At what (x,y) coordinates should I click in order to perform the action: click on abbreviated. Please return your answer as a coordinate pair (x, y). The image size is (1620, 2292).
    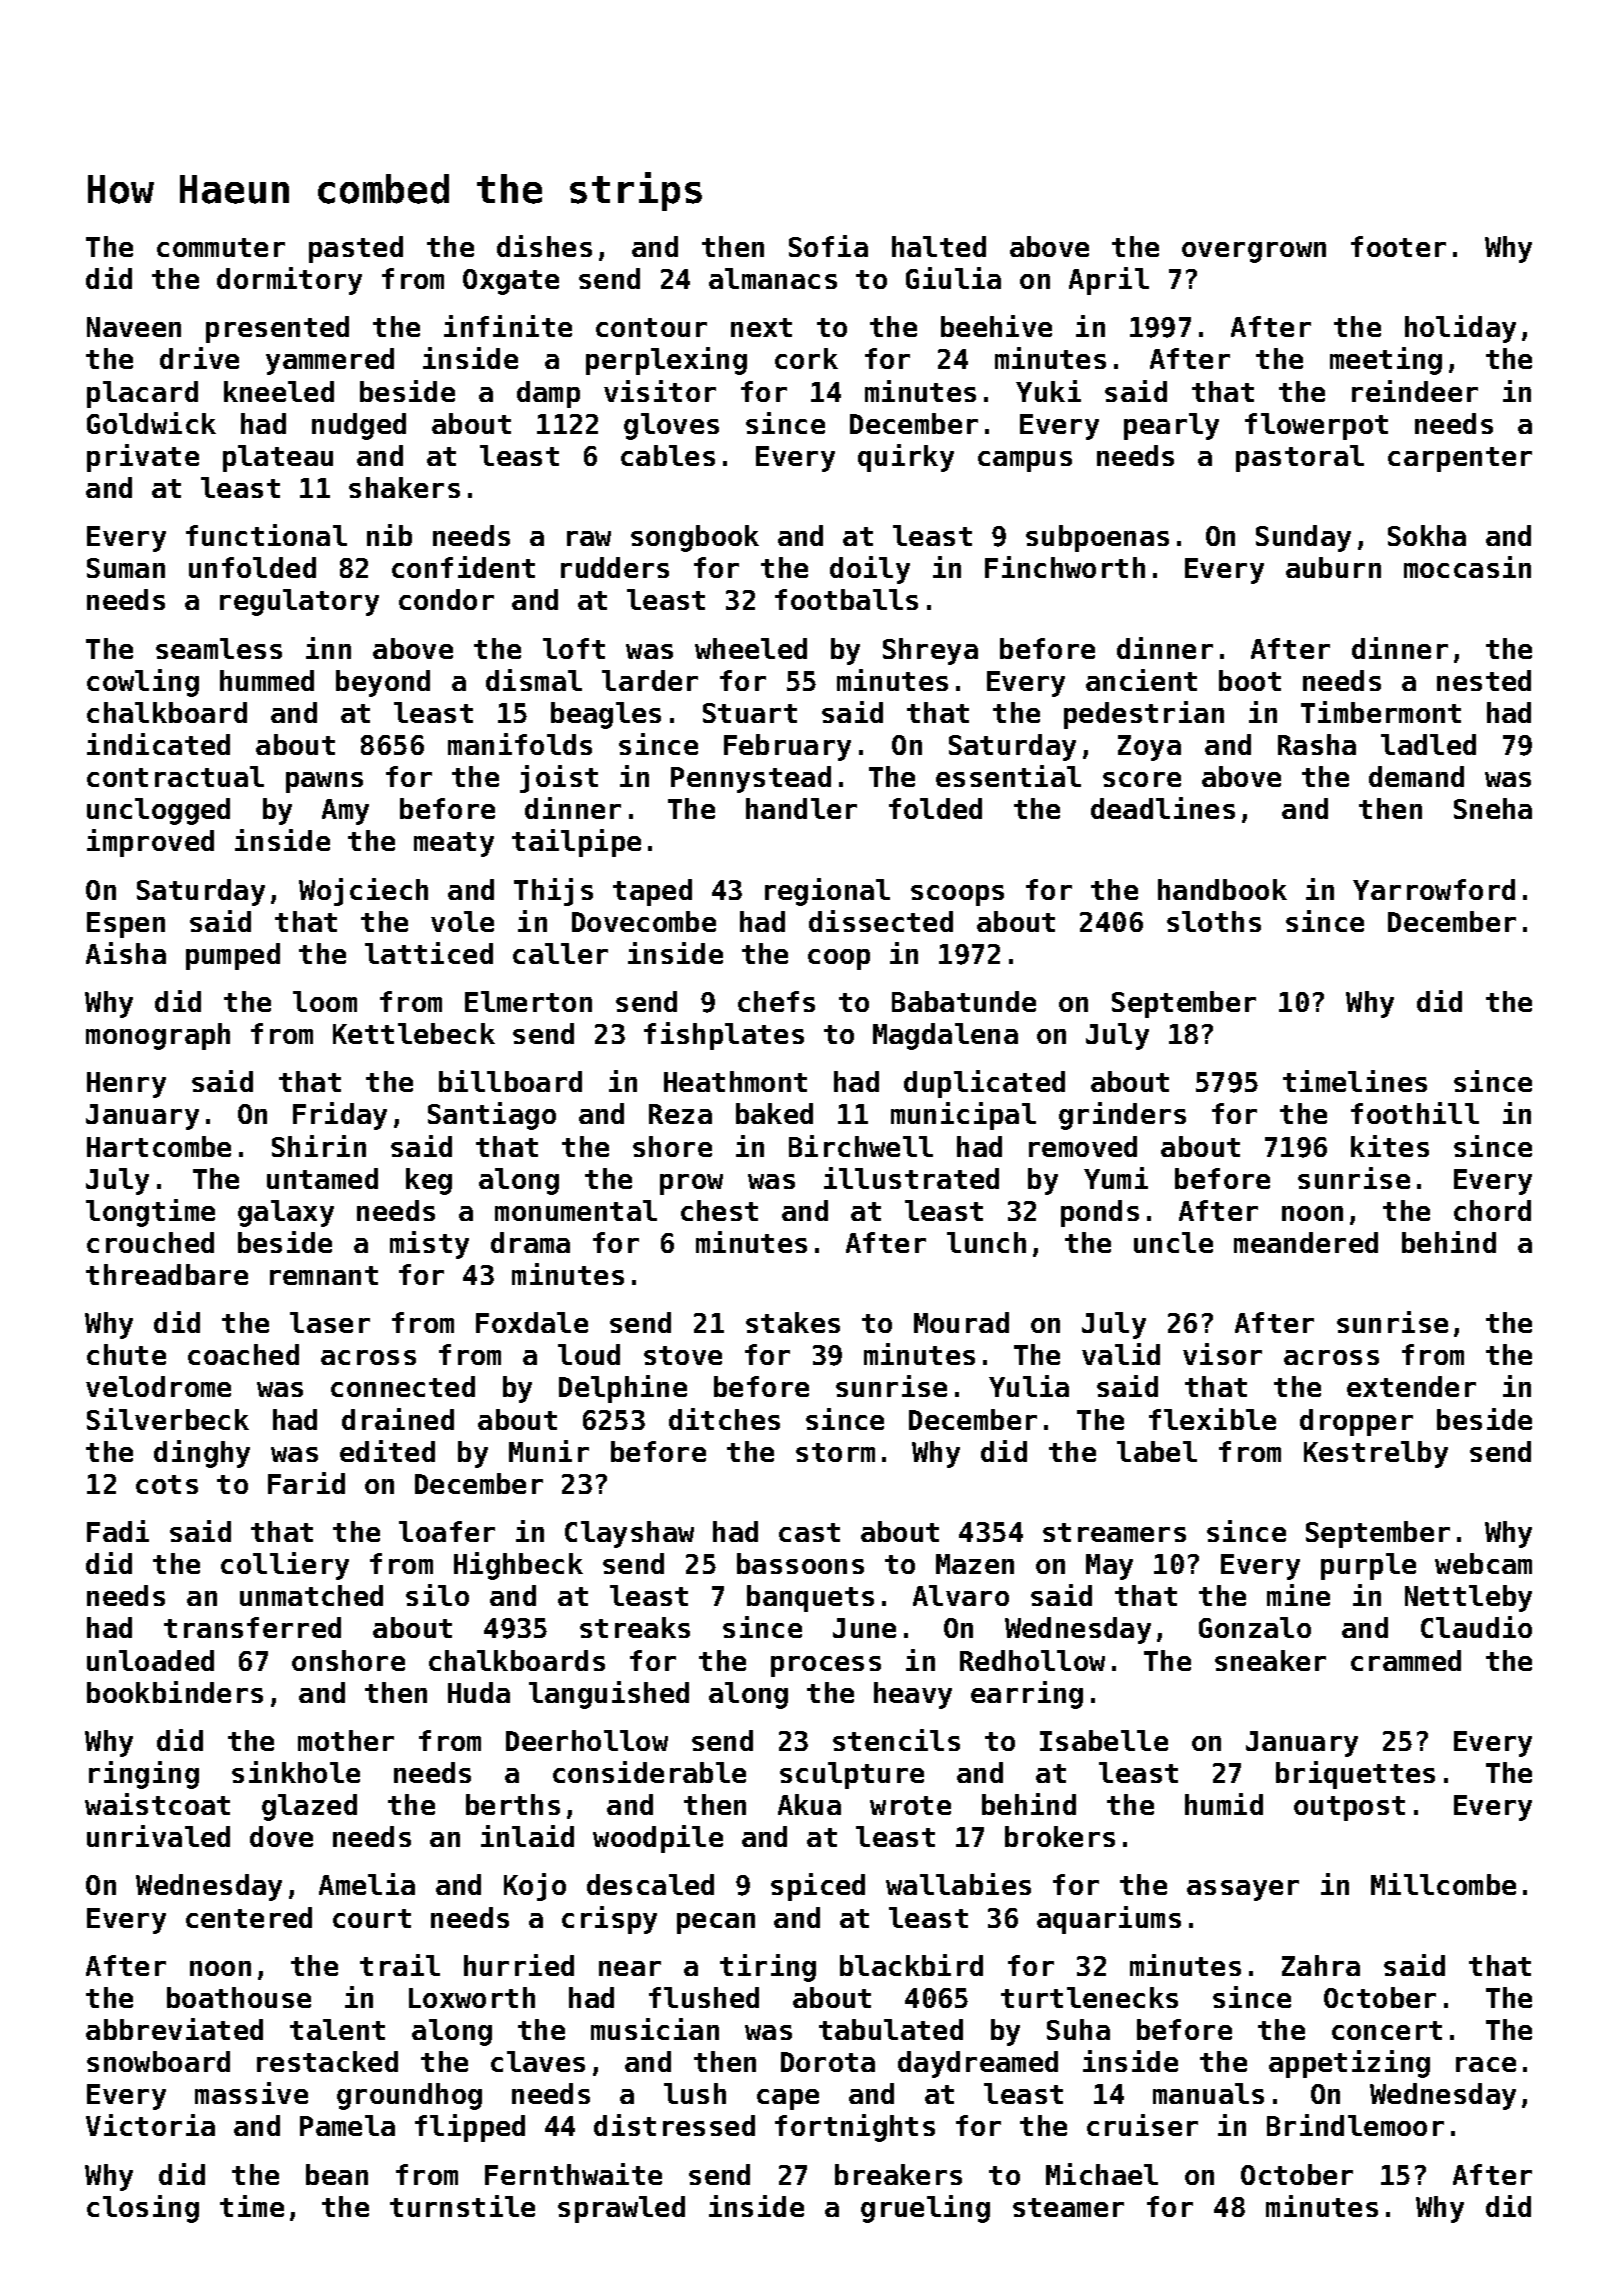
    Looking at the image, I should click on (174, 2029).
